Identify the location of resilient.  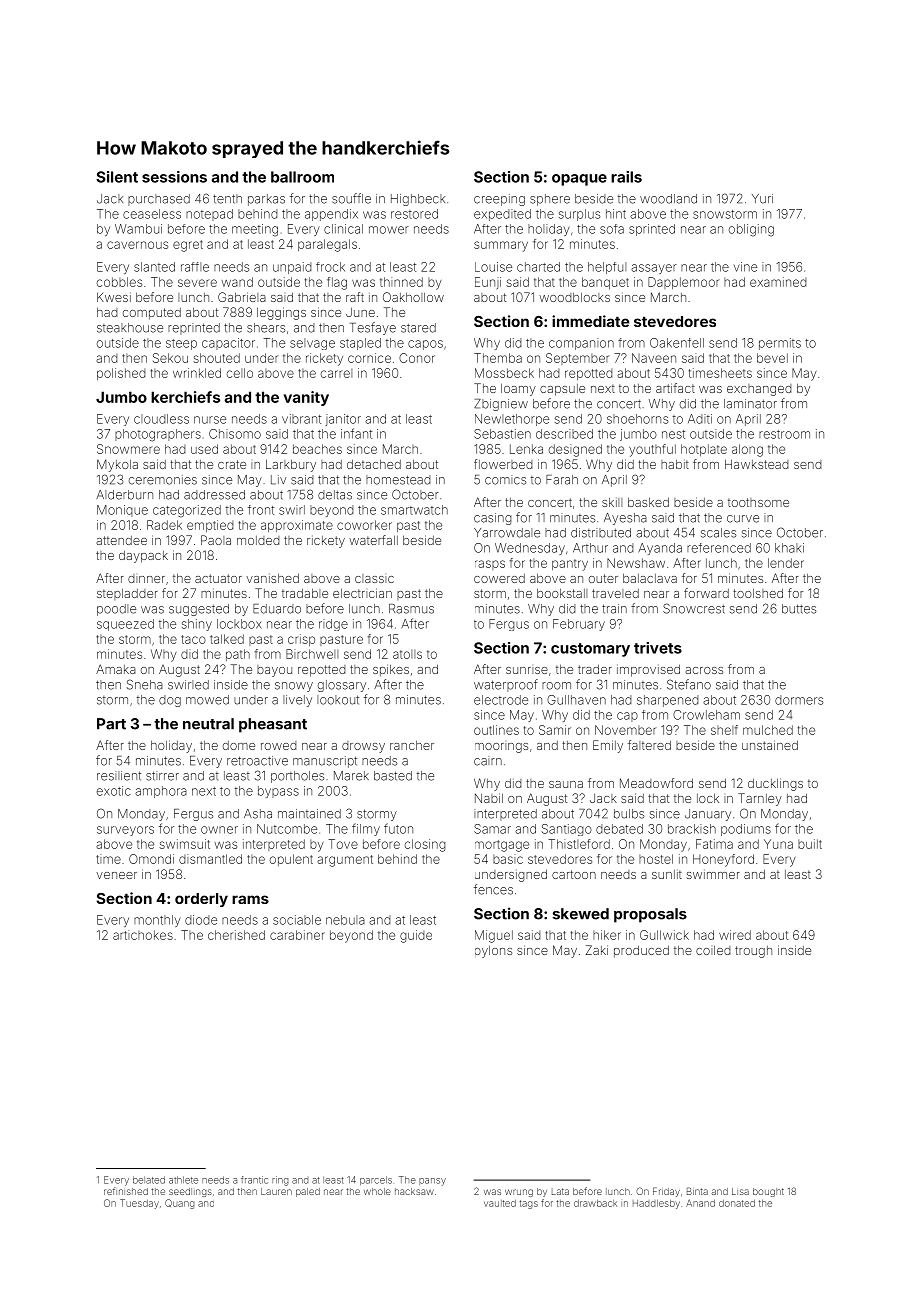
(119, 776).
